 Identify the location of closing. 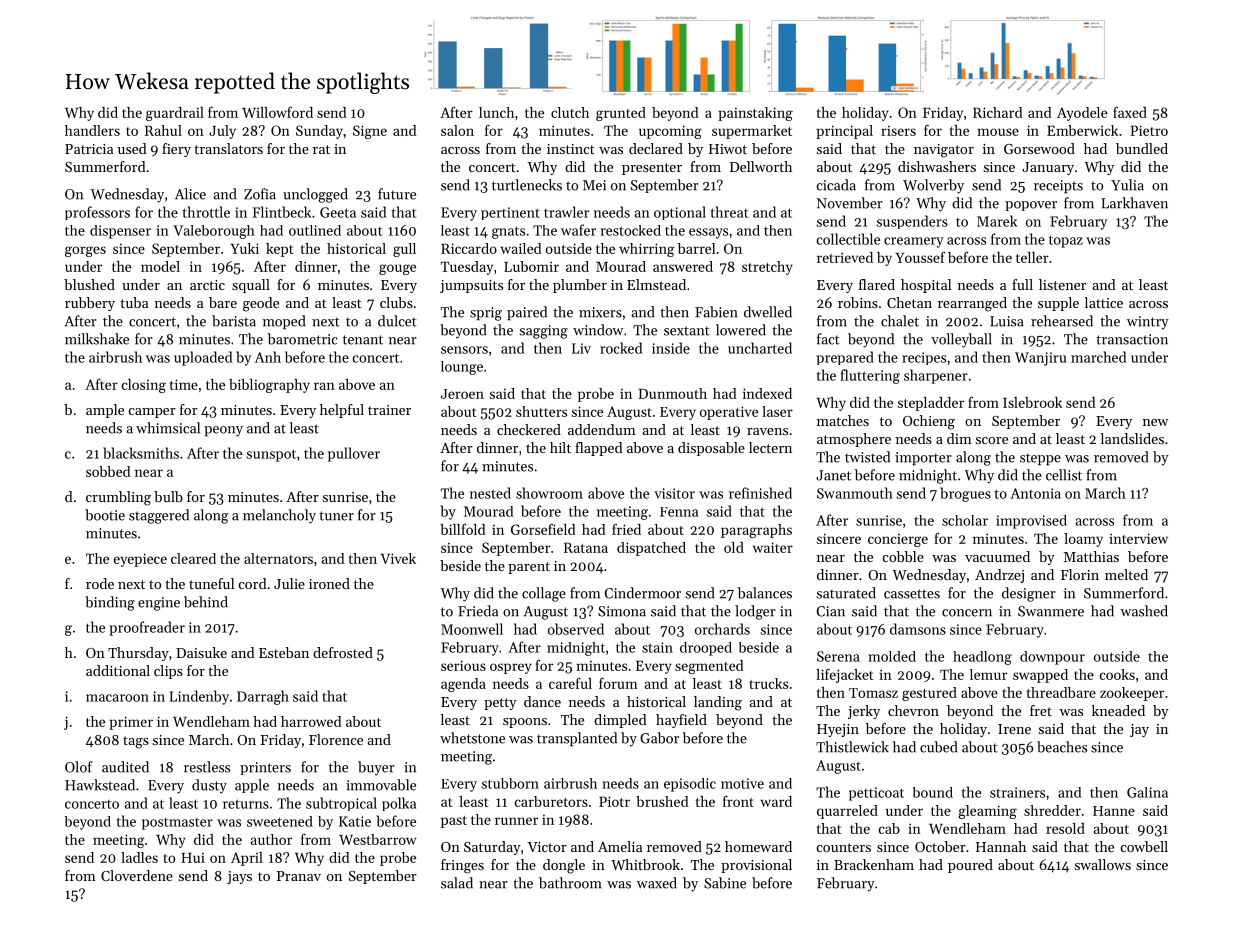
(144, 386).
